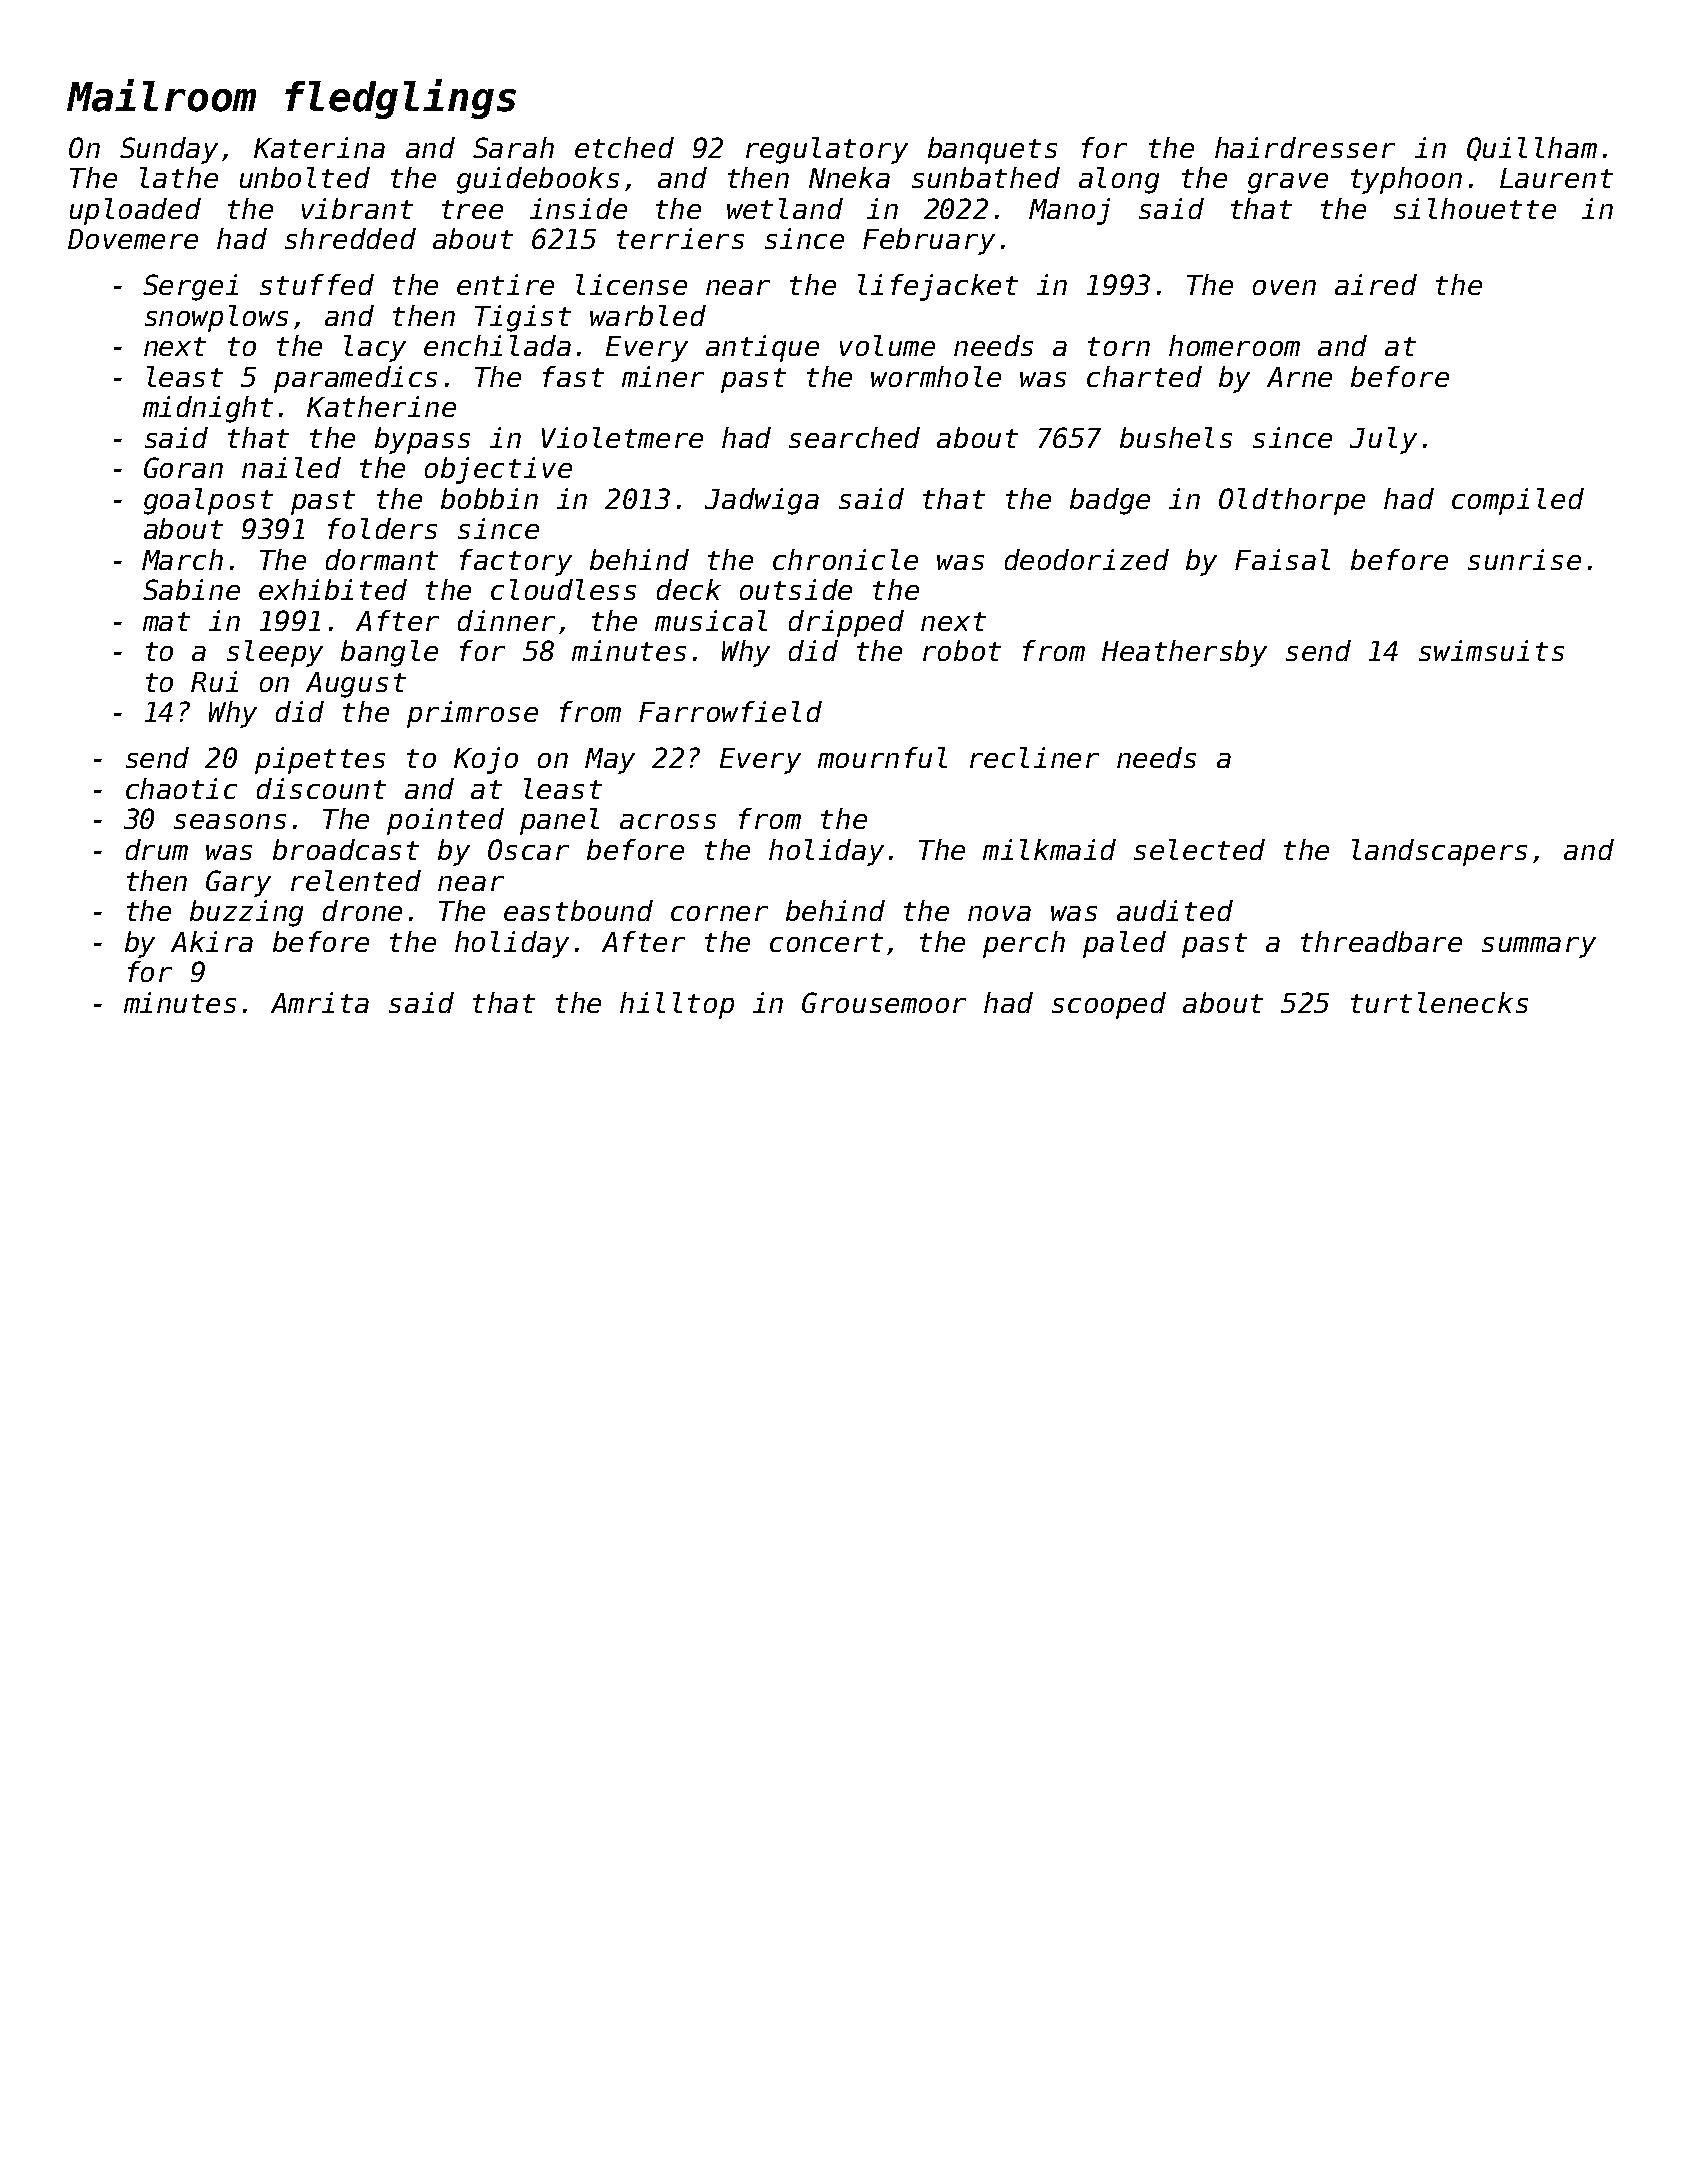  What do you see at coordinates (762, 501) in the screenshot?
I see `Jadwiga` at bounding box center [762, 501].
